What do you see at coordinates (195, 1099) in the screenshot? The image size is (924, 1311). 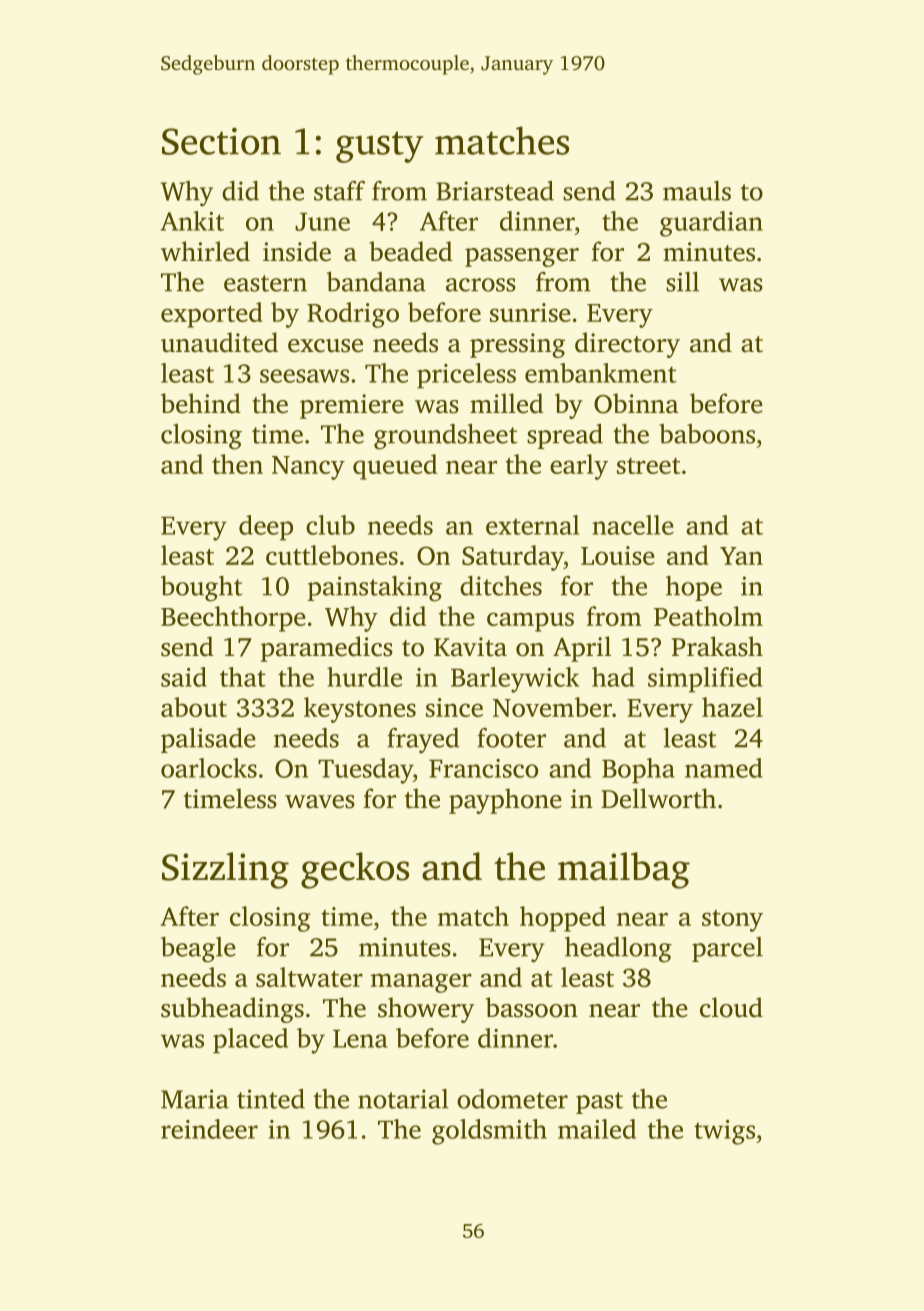 I see `Maria` at bounding box center [195, 1099].
